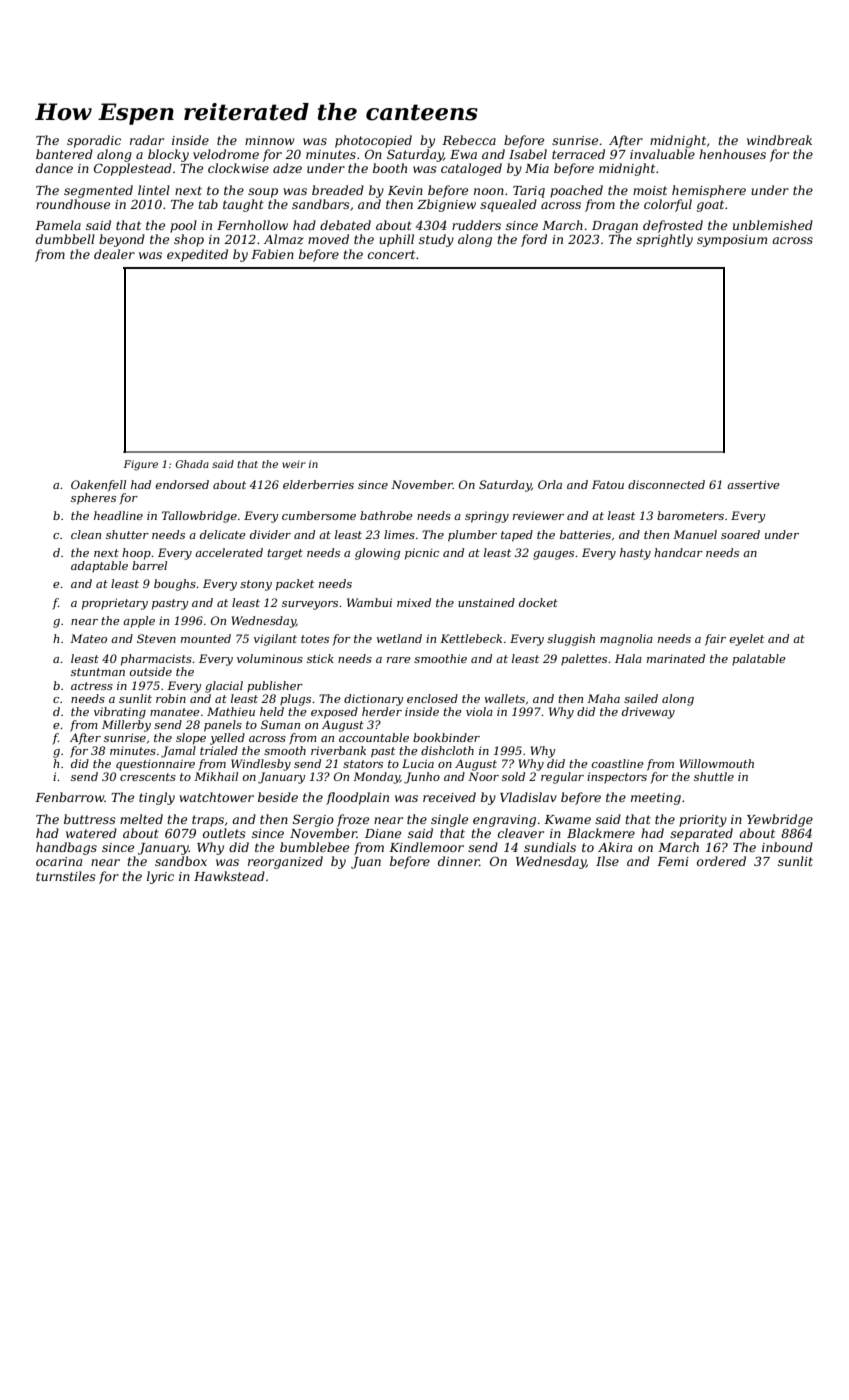 This screenshot has height=1400, width=849. I want to click on symposium, so click(732, 241).
